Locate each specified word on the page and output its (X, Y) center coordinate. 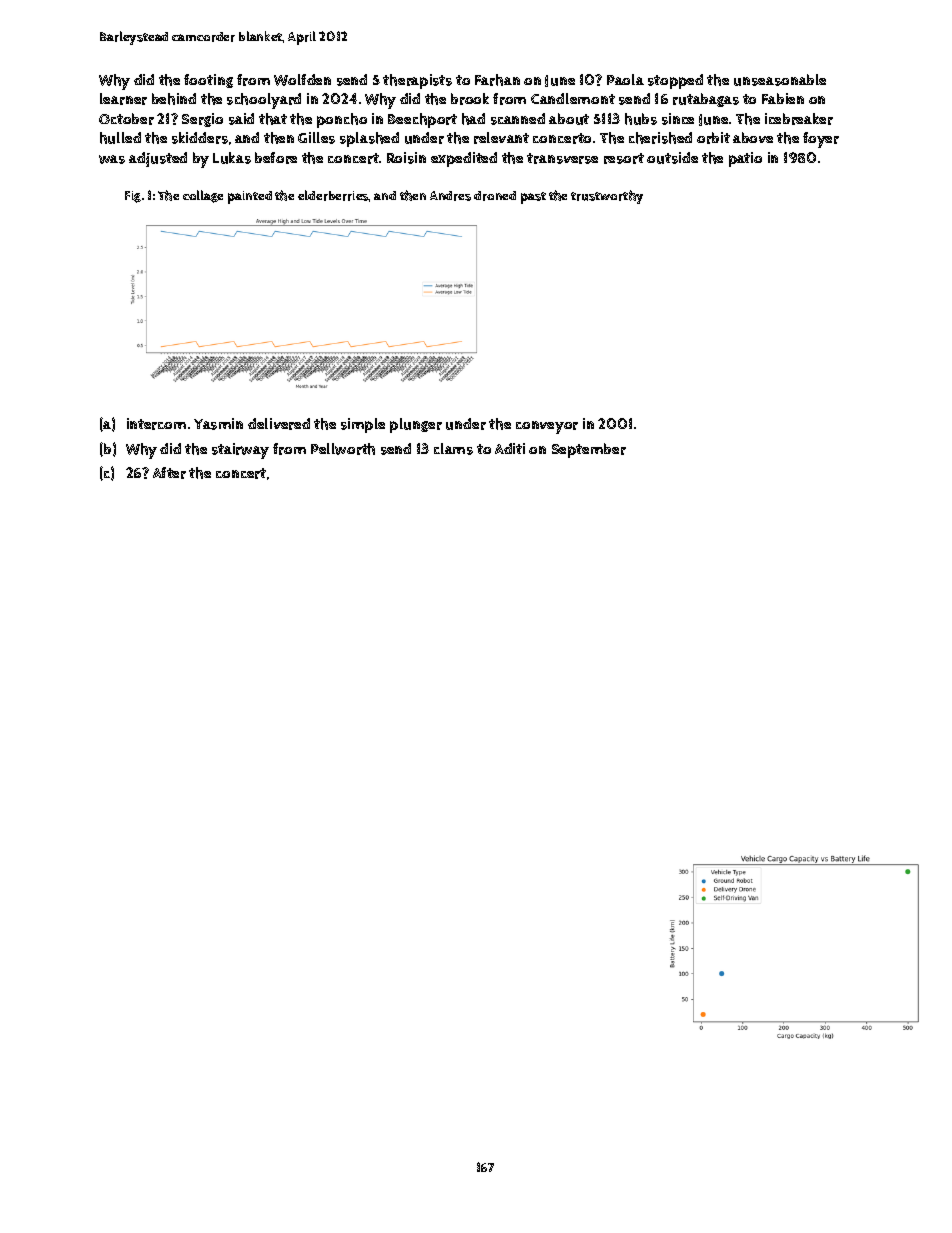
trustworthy (607, 197)
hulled (120, 138)
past (533, 198)
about (569, 119)
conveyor (547, 427)
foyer (821, 140)
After (169, 473)
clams (453, 449)
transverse (562, 158)
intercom (156, 424)
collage (203, 196)
